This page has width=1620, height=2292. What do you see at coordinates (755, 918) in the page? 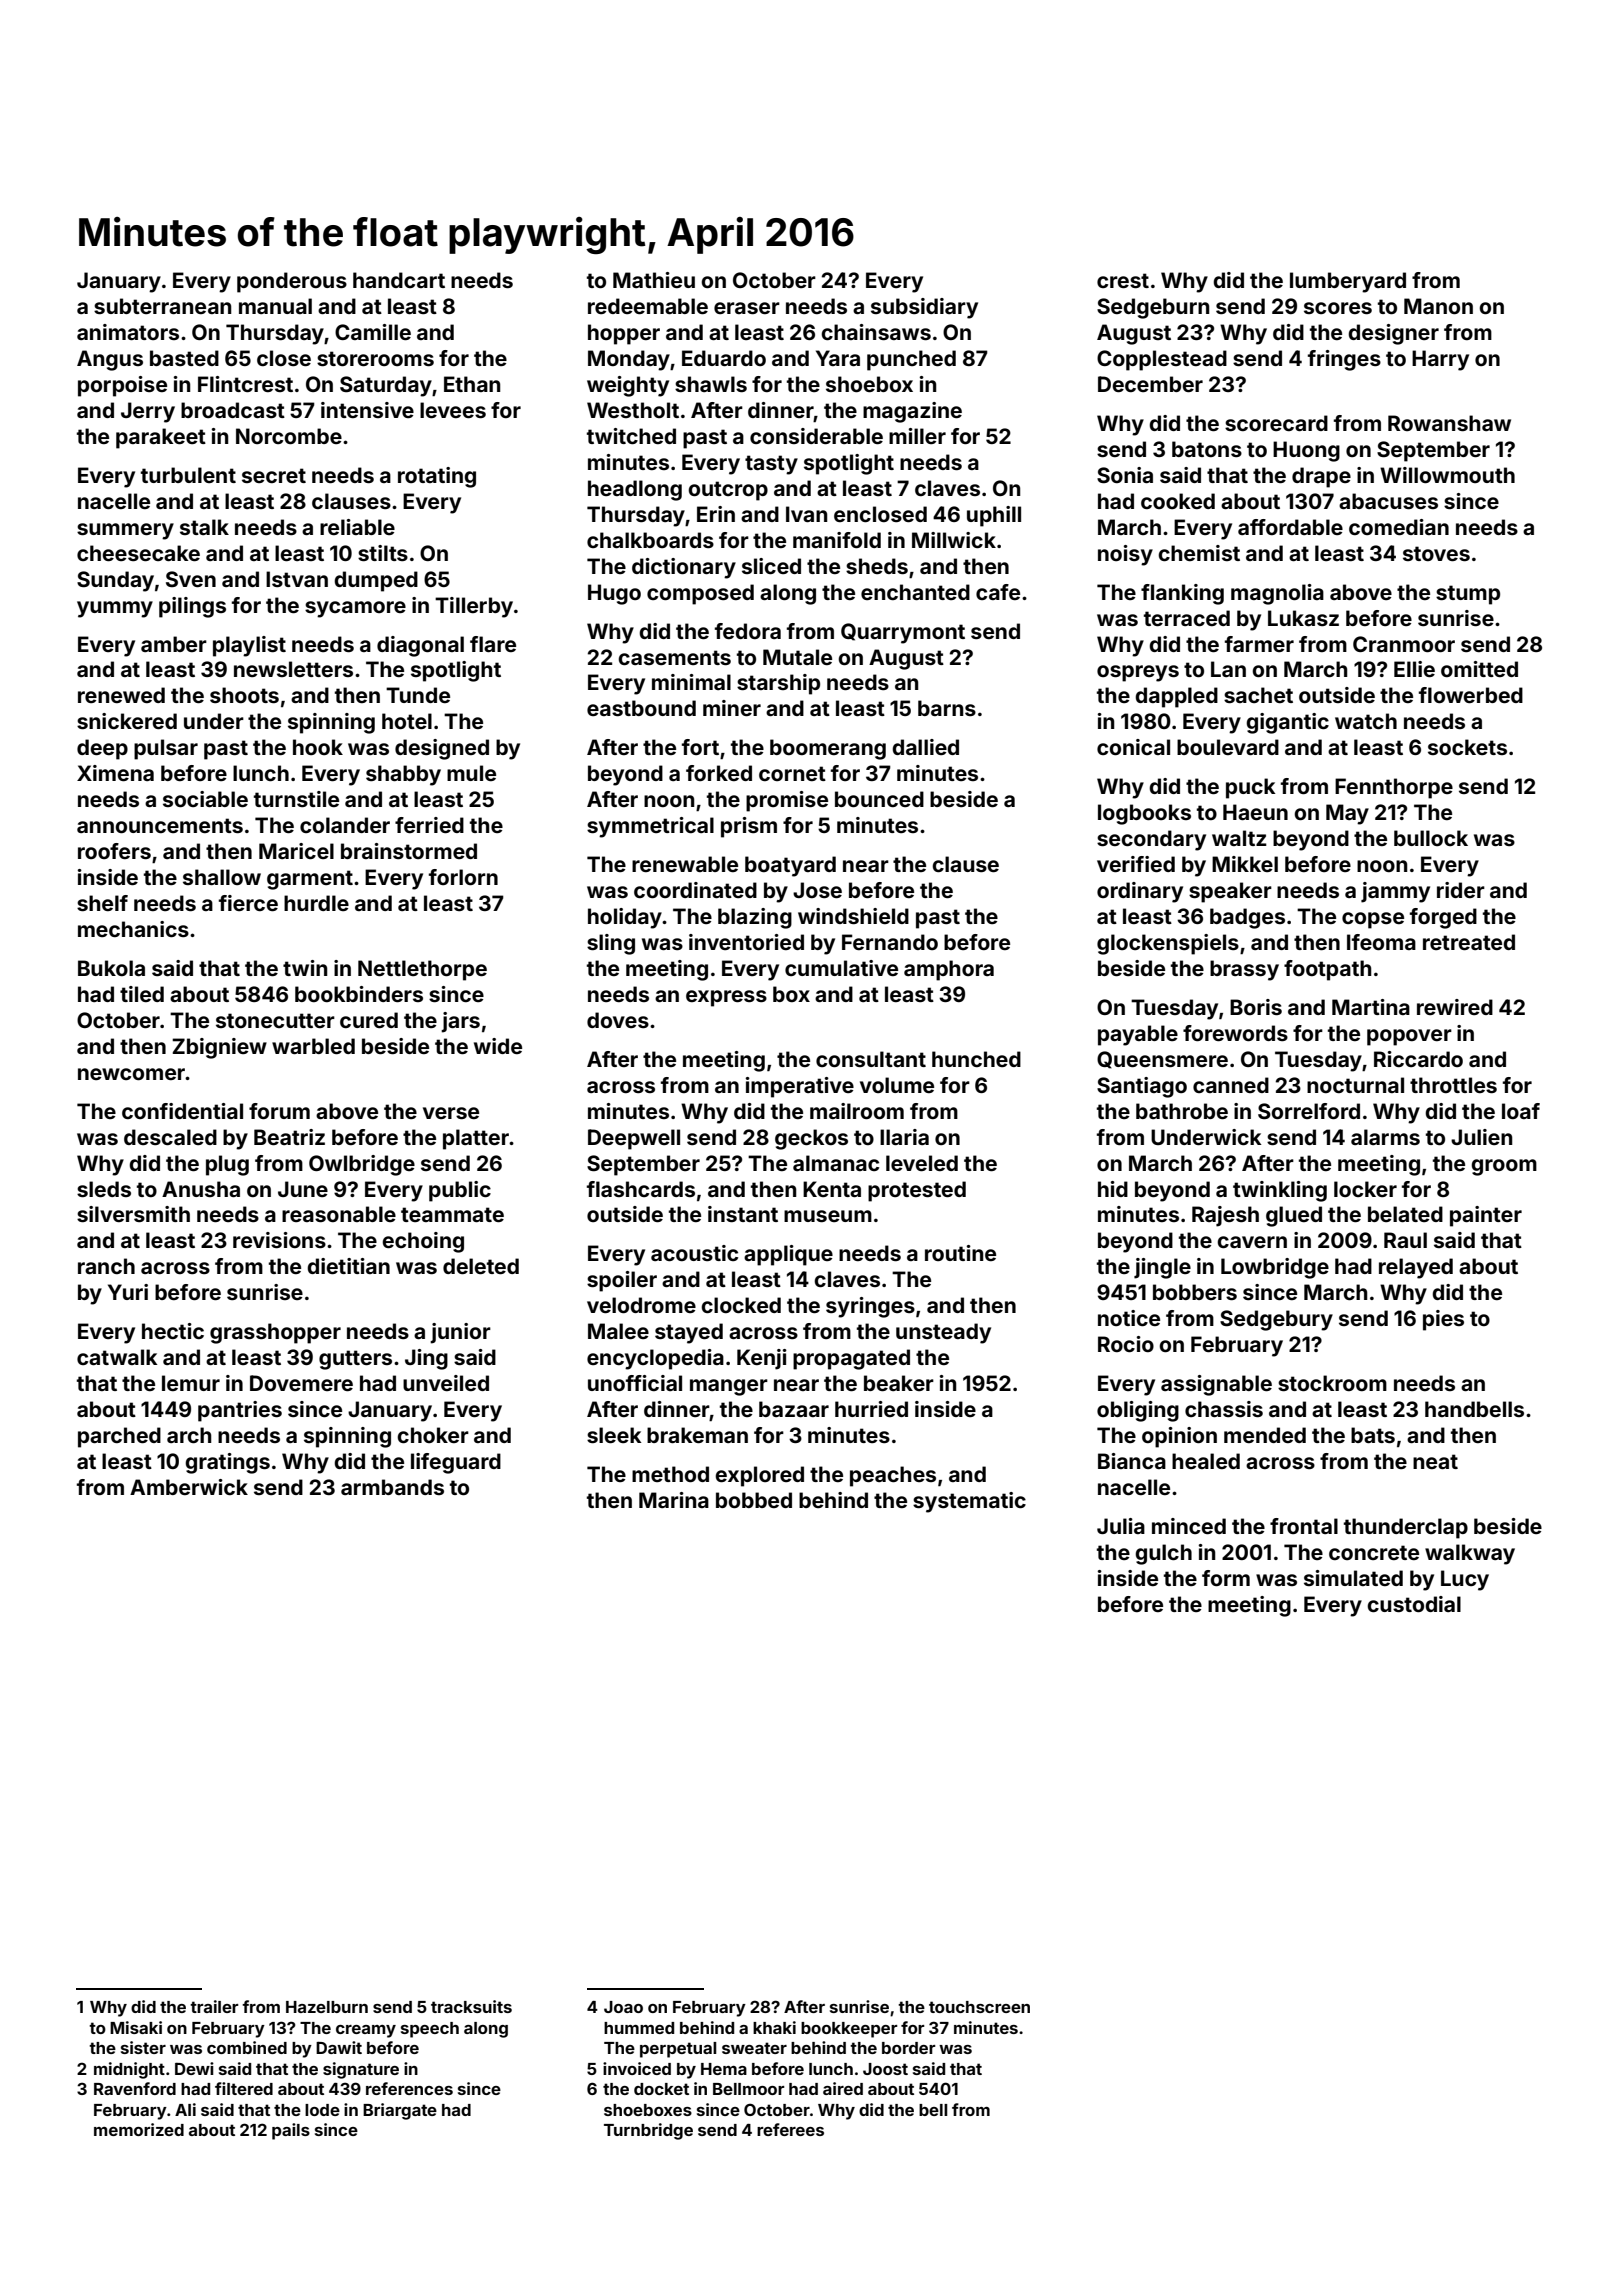
I see `blazing` at bounding box center [755, 918].
